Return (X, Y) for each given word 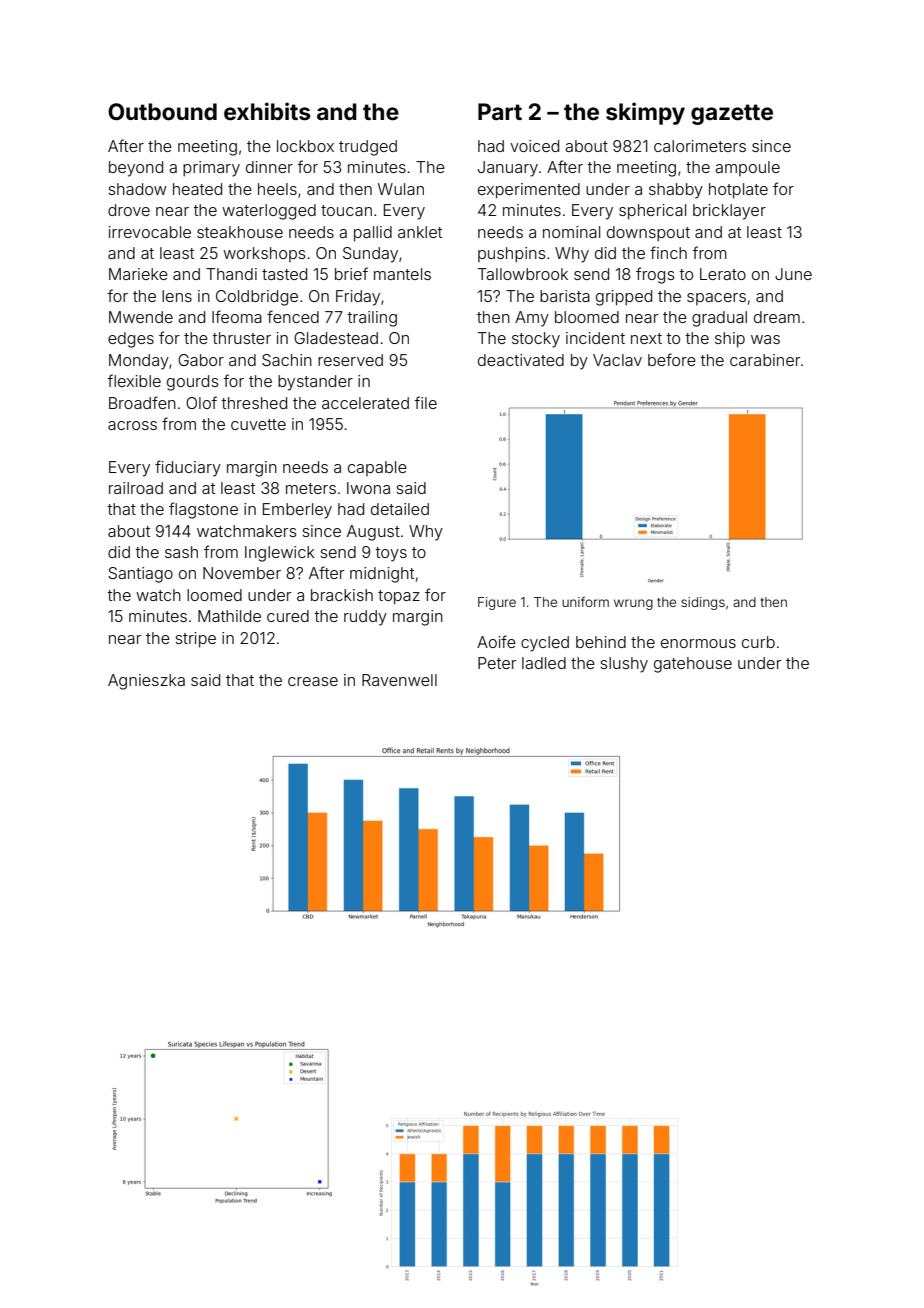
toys (391, 554)
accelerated (365, 403)
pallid (373, 234)
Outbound (162, 112)
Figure (497, 603)
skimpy (645, 113)
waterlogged (269, 212)
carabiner (765, 360)
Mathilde (229, 616)
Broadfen (142, 402)
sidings (703, 603)
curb (758, 642)
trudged (368, 148)
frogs (655, 275)
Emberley (297, 511)
